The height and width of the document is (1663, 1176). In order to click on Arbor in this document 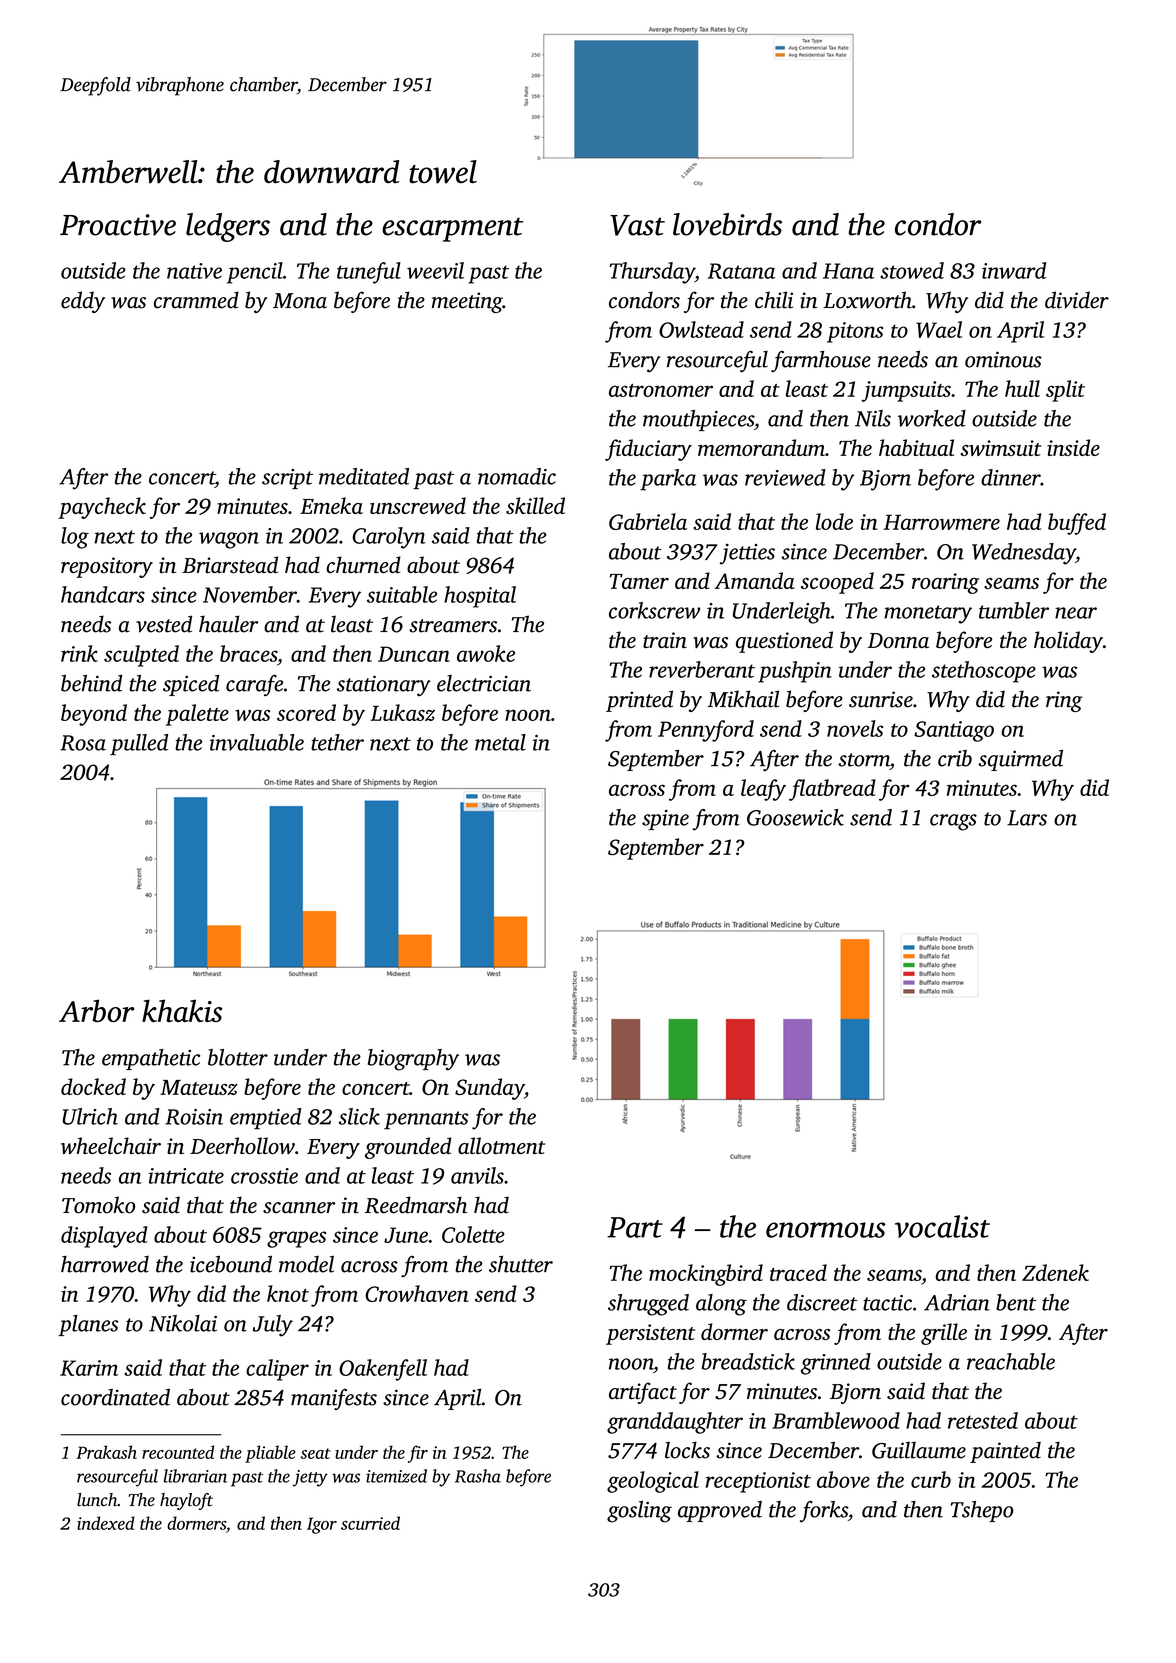, I will do `click(96, 1010)`.
